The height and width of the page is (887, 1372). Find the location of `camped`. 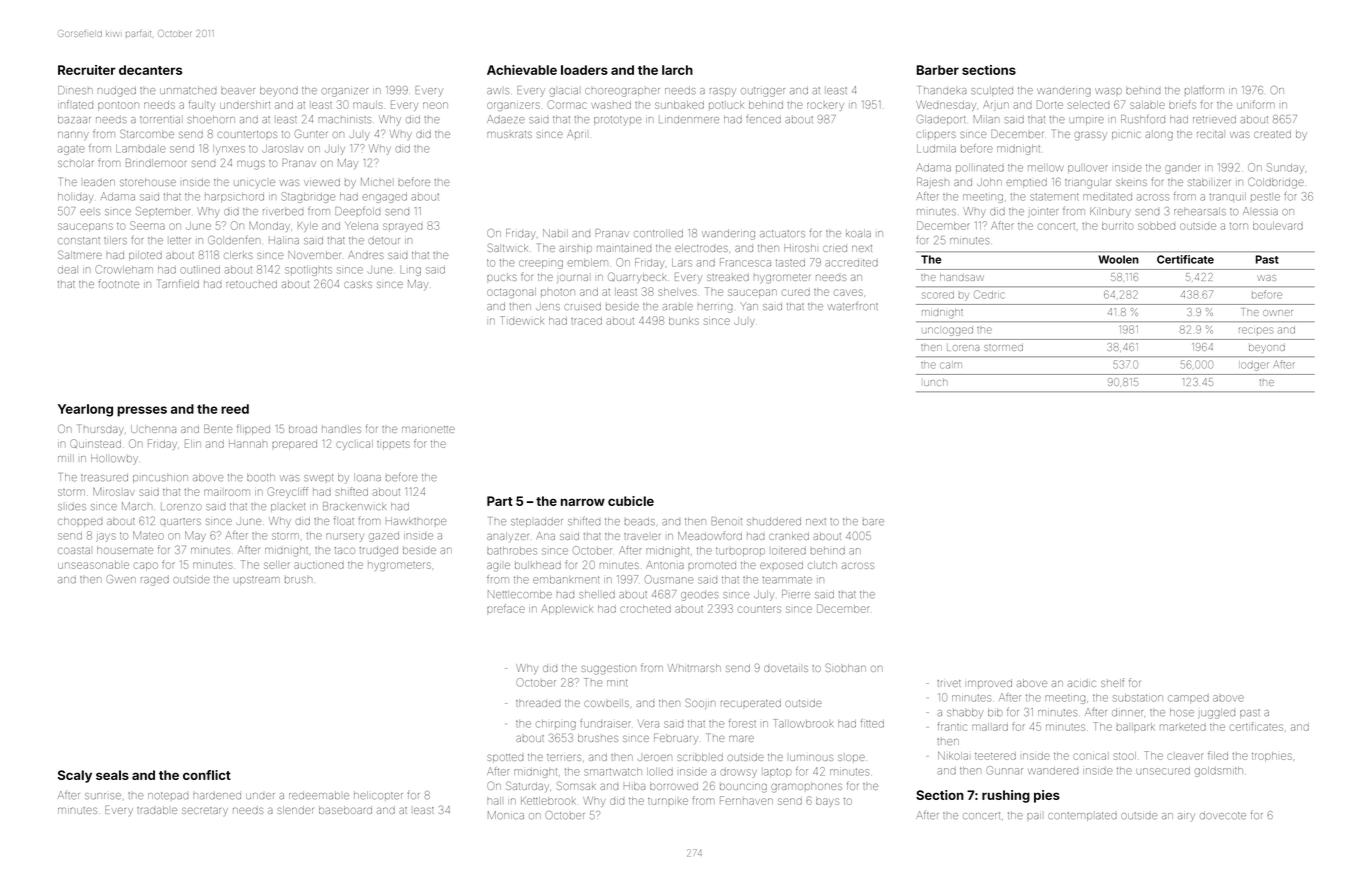

camped is located at coordinates (1188, 699).
